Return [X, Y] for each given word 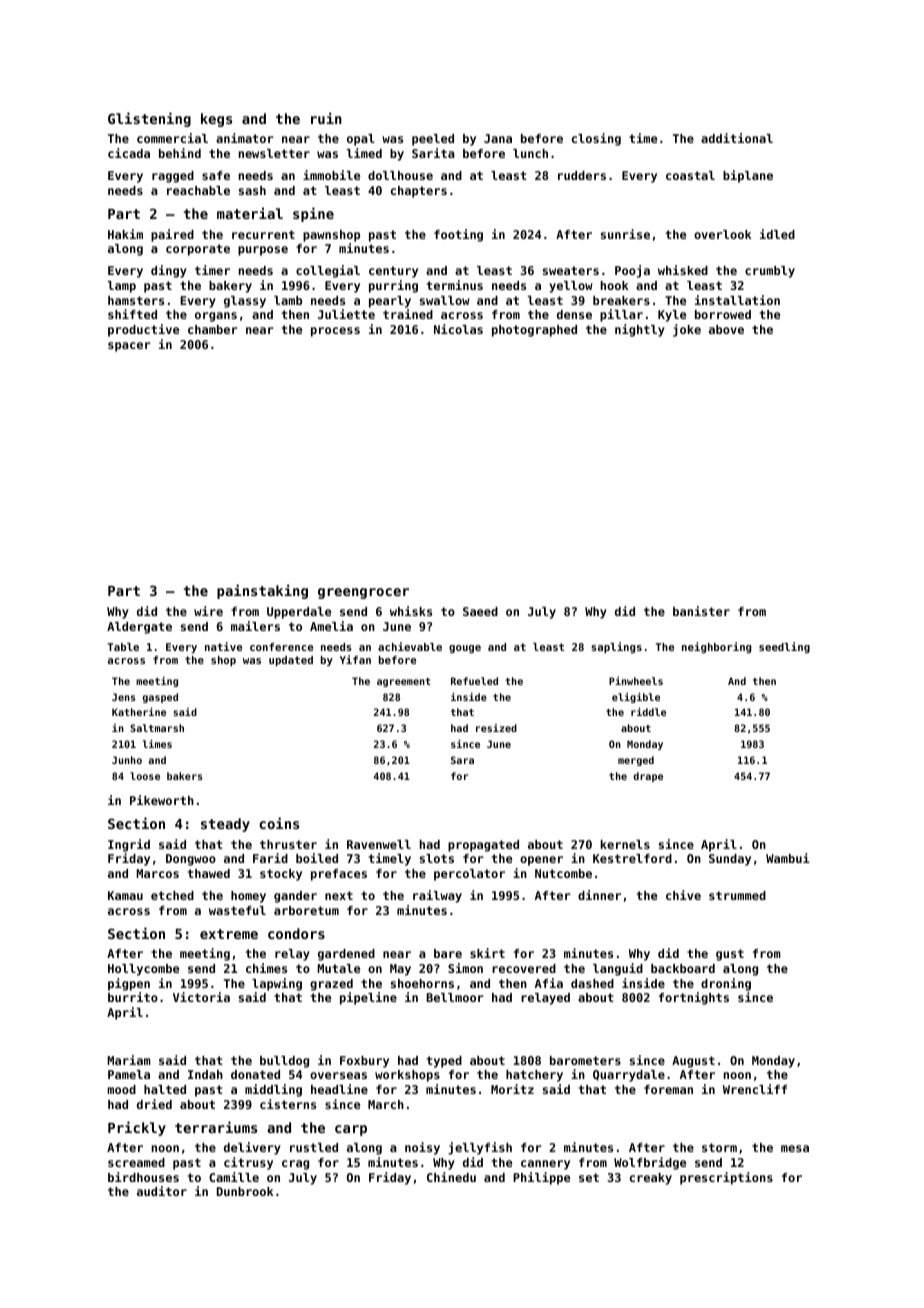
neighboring [716, 647]
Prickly [137, 1128]
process [335, 332]
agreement [404, 682]
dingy [169, 271]
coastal [690, 175]
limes [157, 744]
